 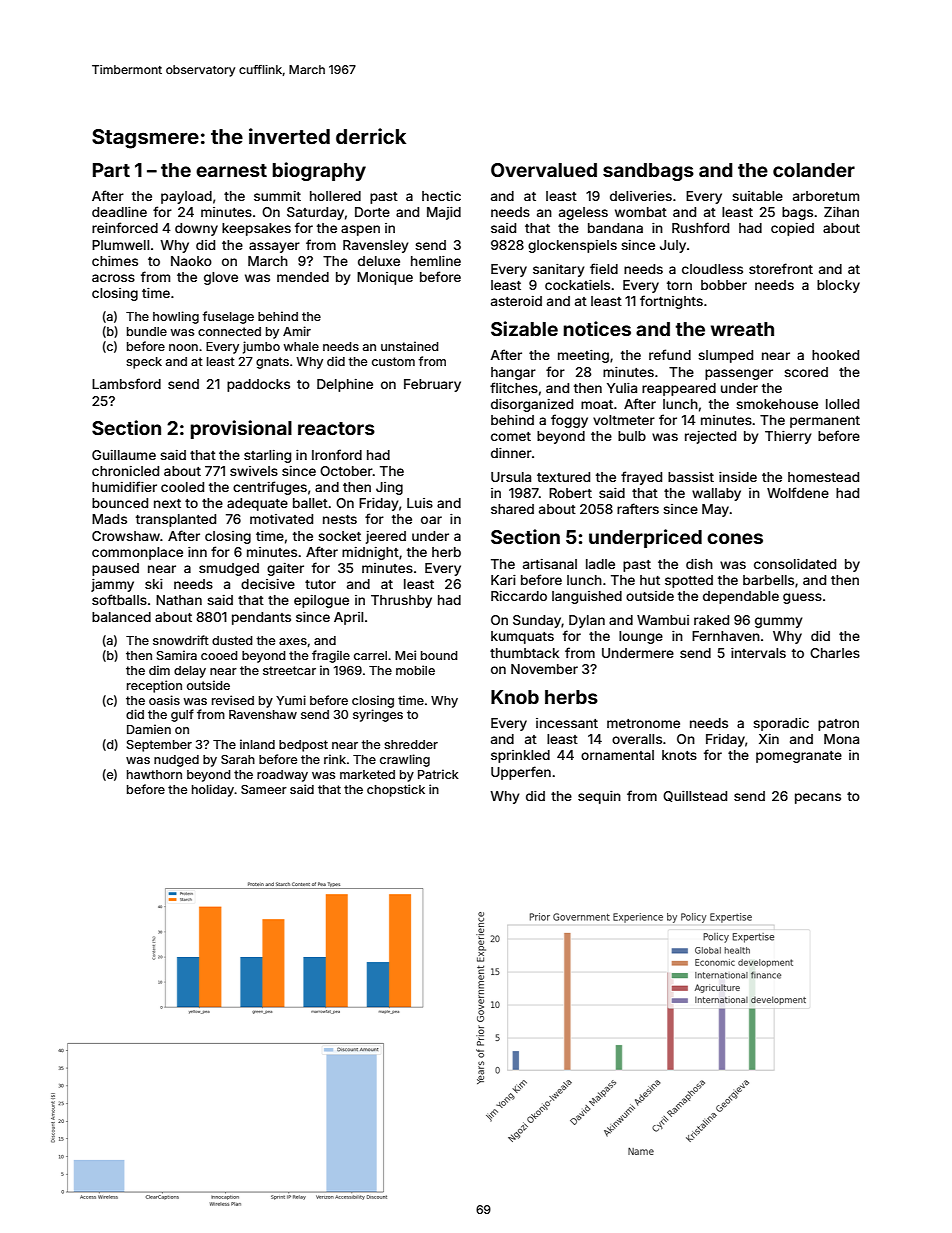 I want to click on sporadic, so click(x=781, y=724).
